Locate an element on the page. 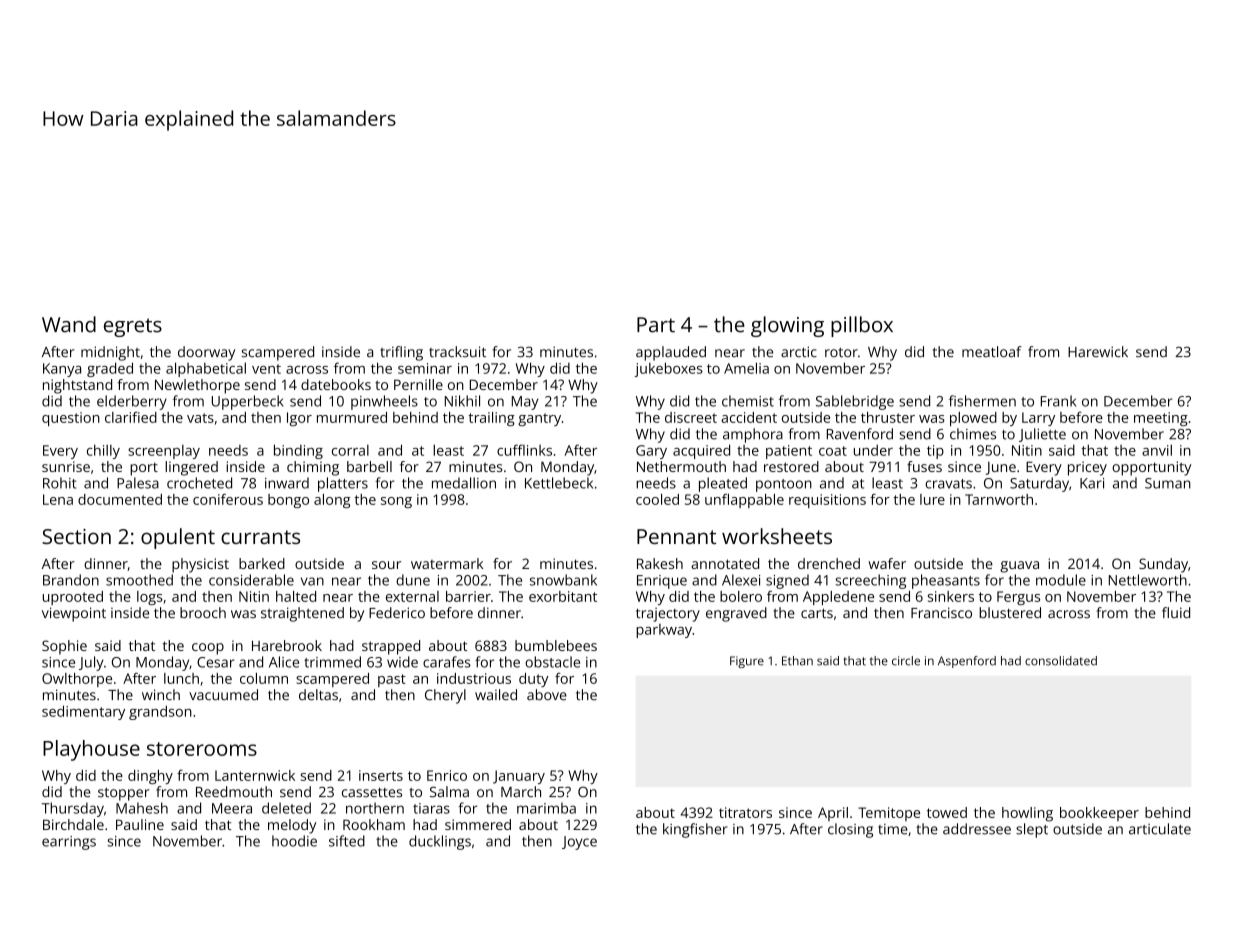 The width and height of the image is (1233, 952). Part is located at coordinates (656, 325).
